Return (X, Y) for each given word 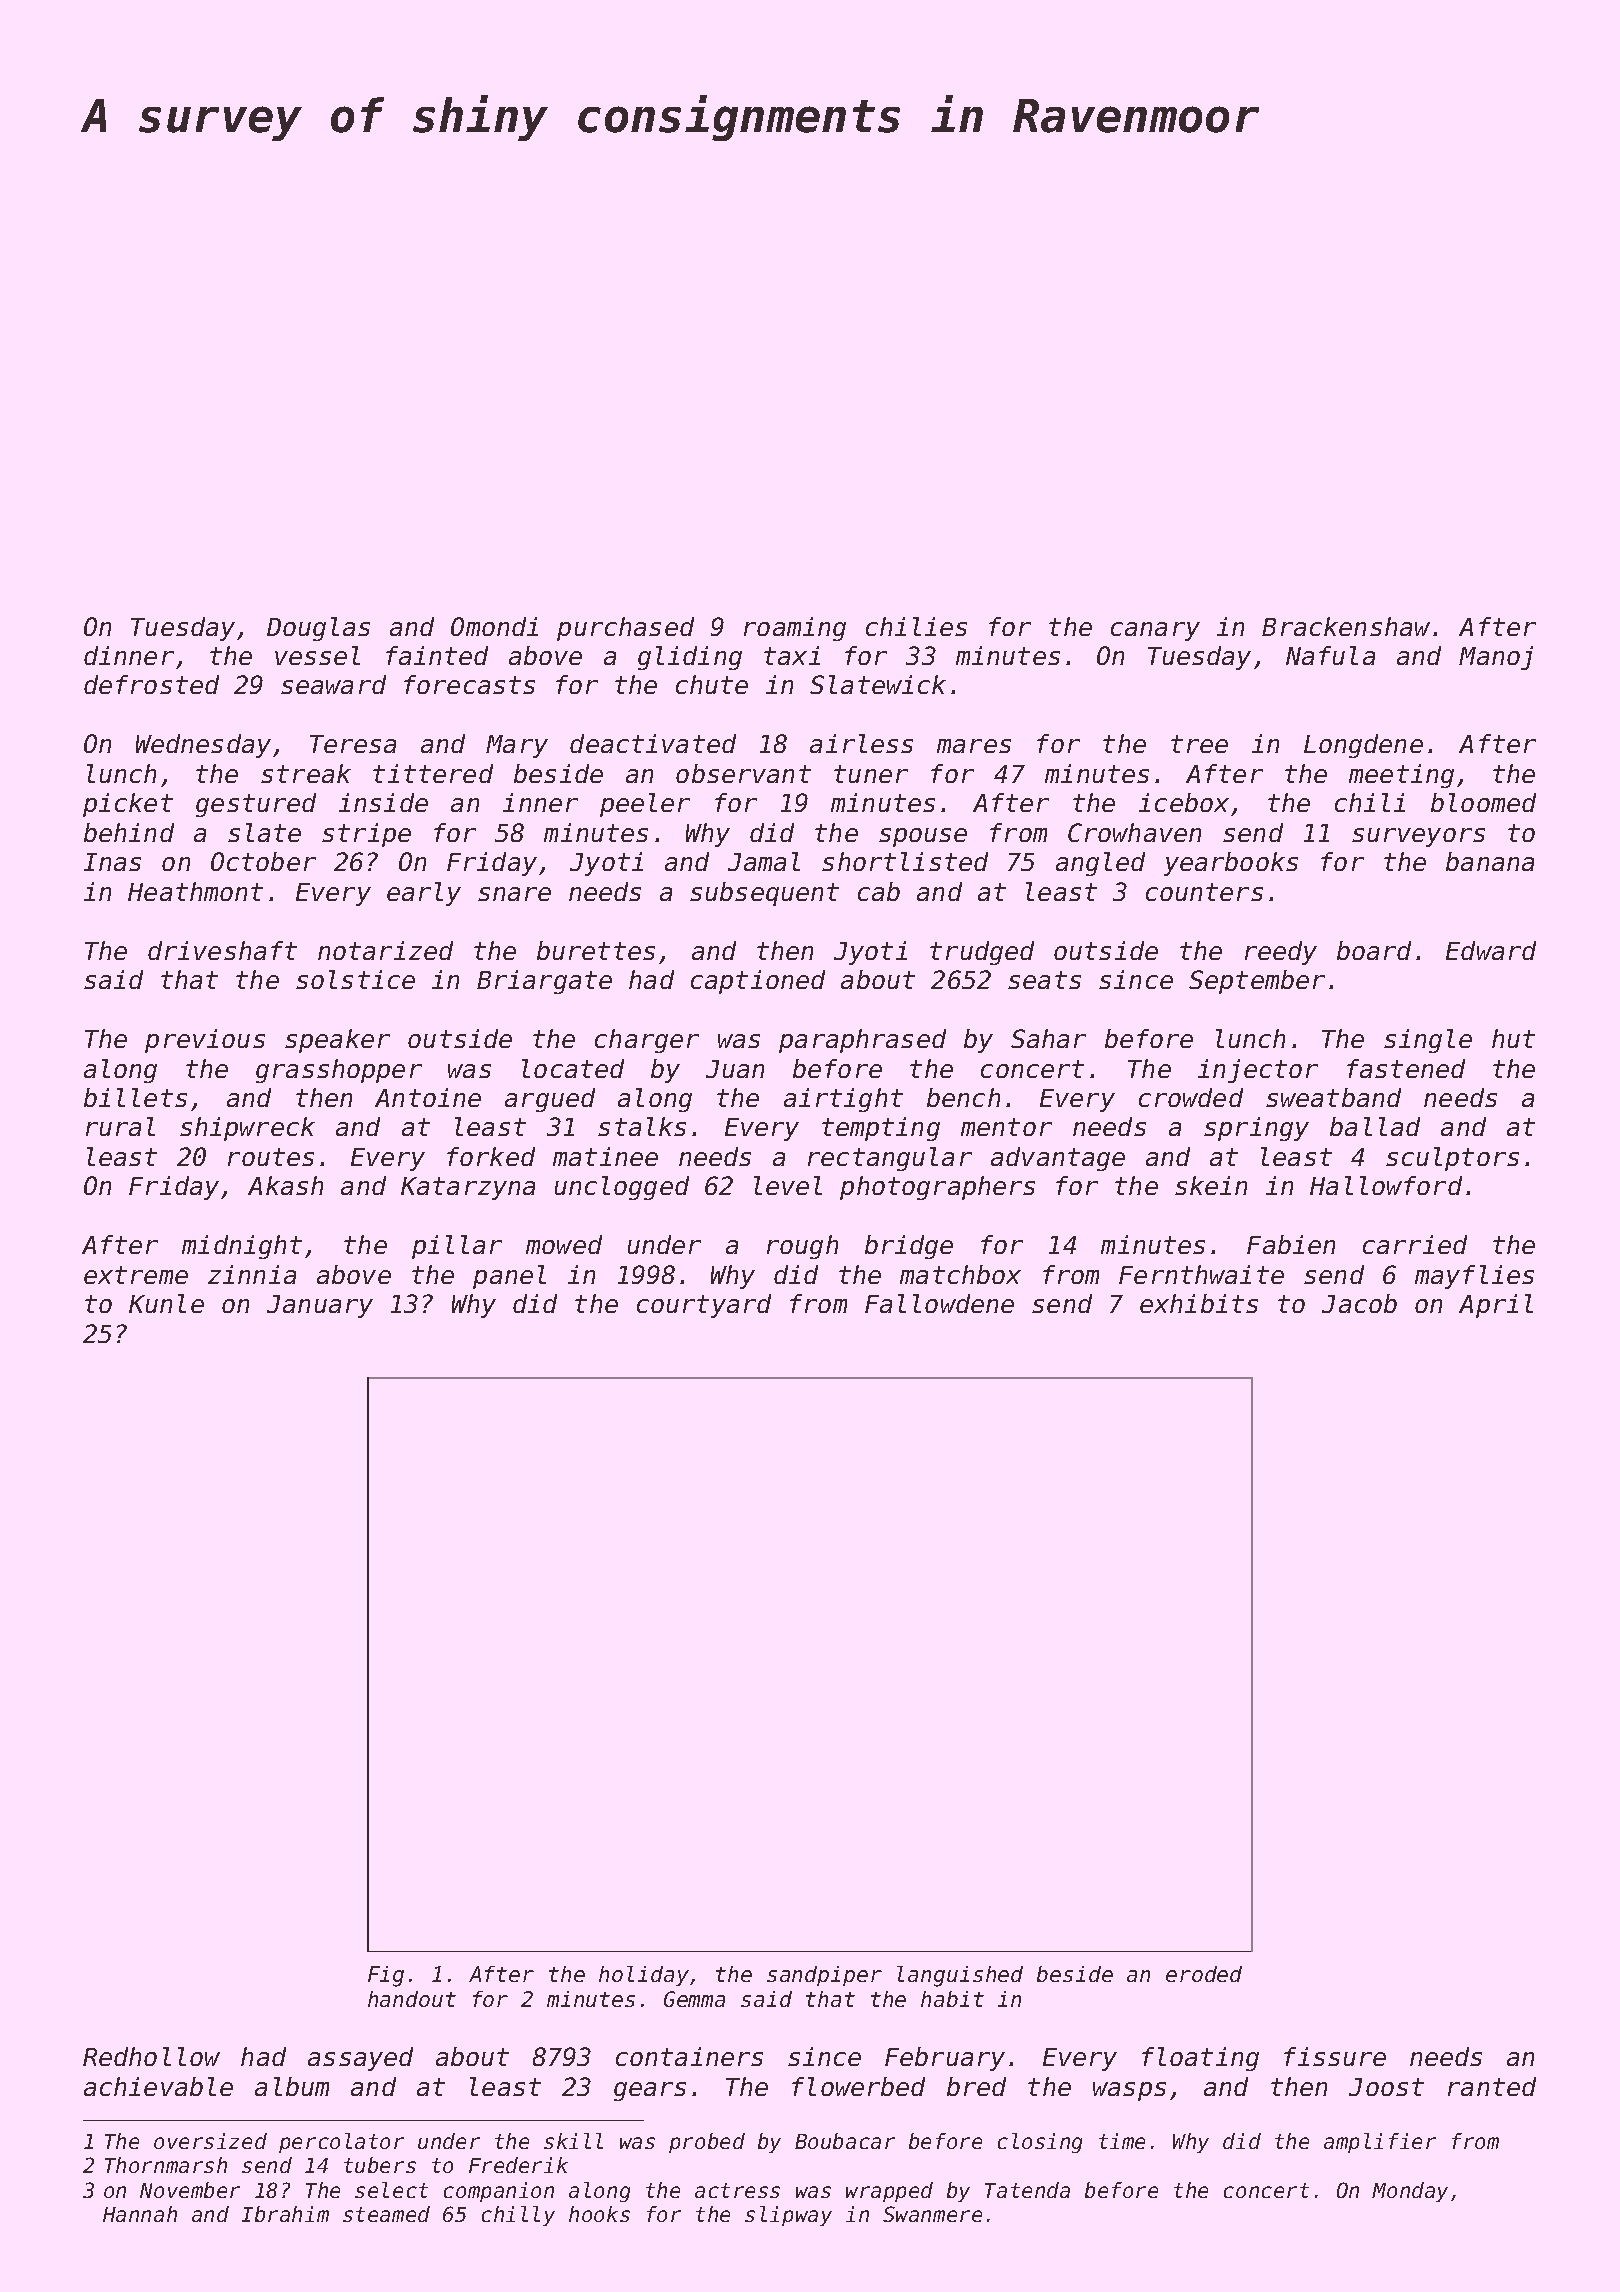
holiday (644, 1976)
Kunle (166, 1303)
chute (712, 684)
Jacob (1359, 1303)
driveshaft (222, 950)
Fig (386, 1976)
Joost (1386, 2087)
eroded (1204, 1974)
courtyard (704, 1306)
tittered (433, 773)
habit (952, 1999)
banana (1490, 861)
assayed (360, 2059)
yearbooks (1231, 864)
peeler (645, 805)
